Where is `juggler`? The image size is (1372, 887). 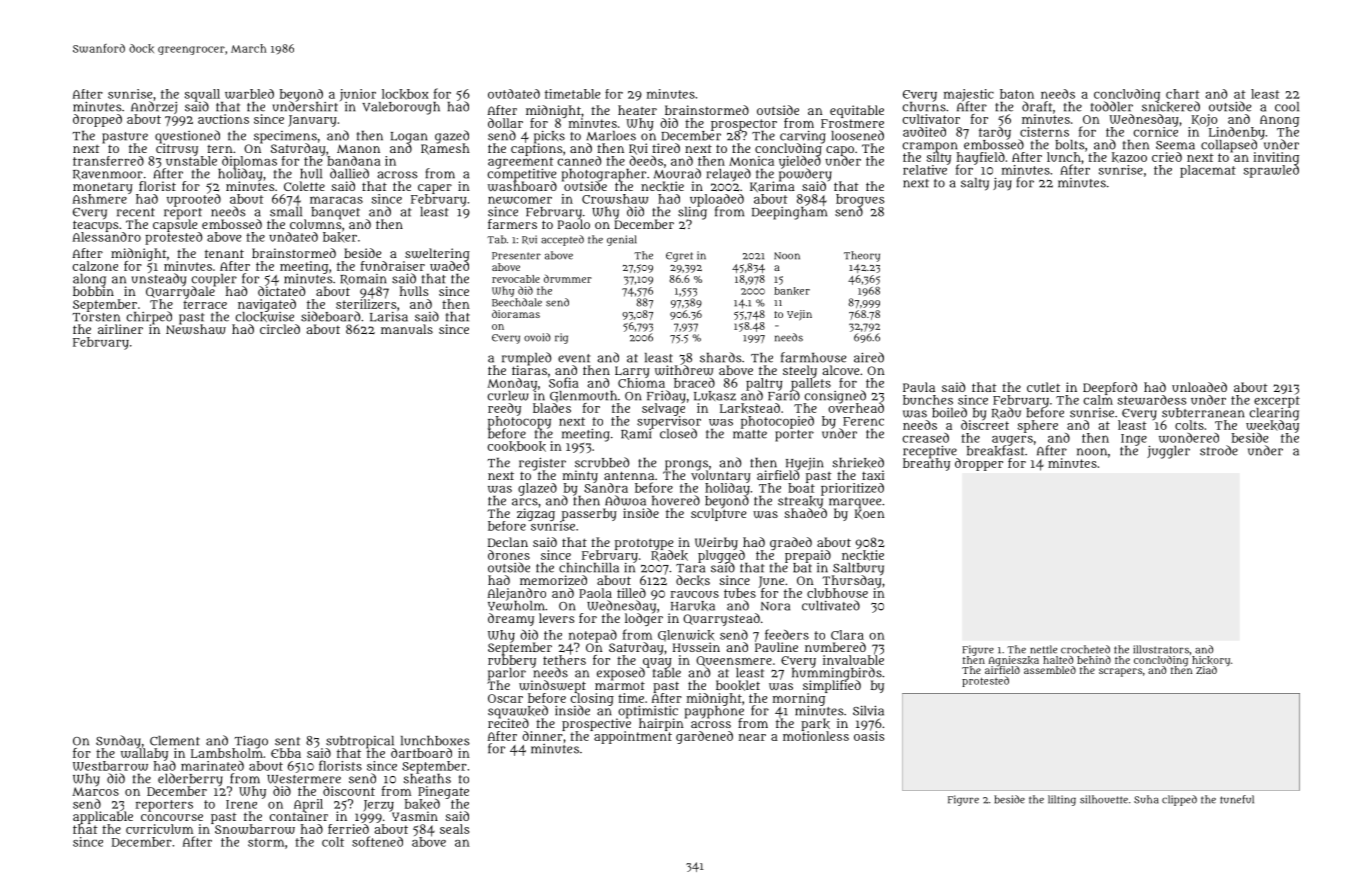
juggler is located at coordinates (1168, 452).
